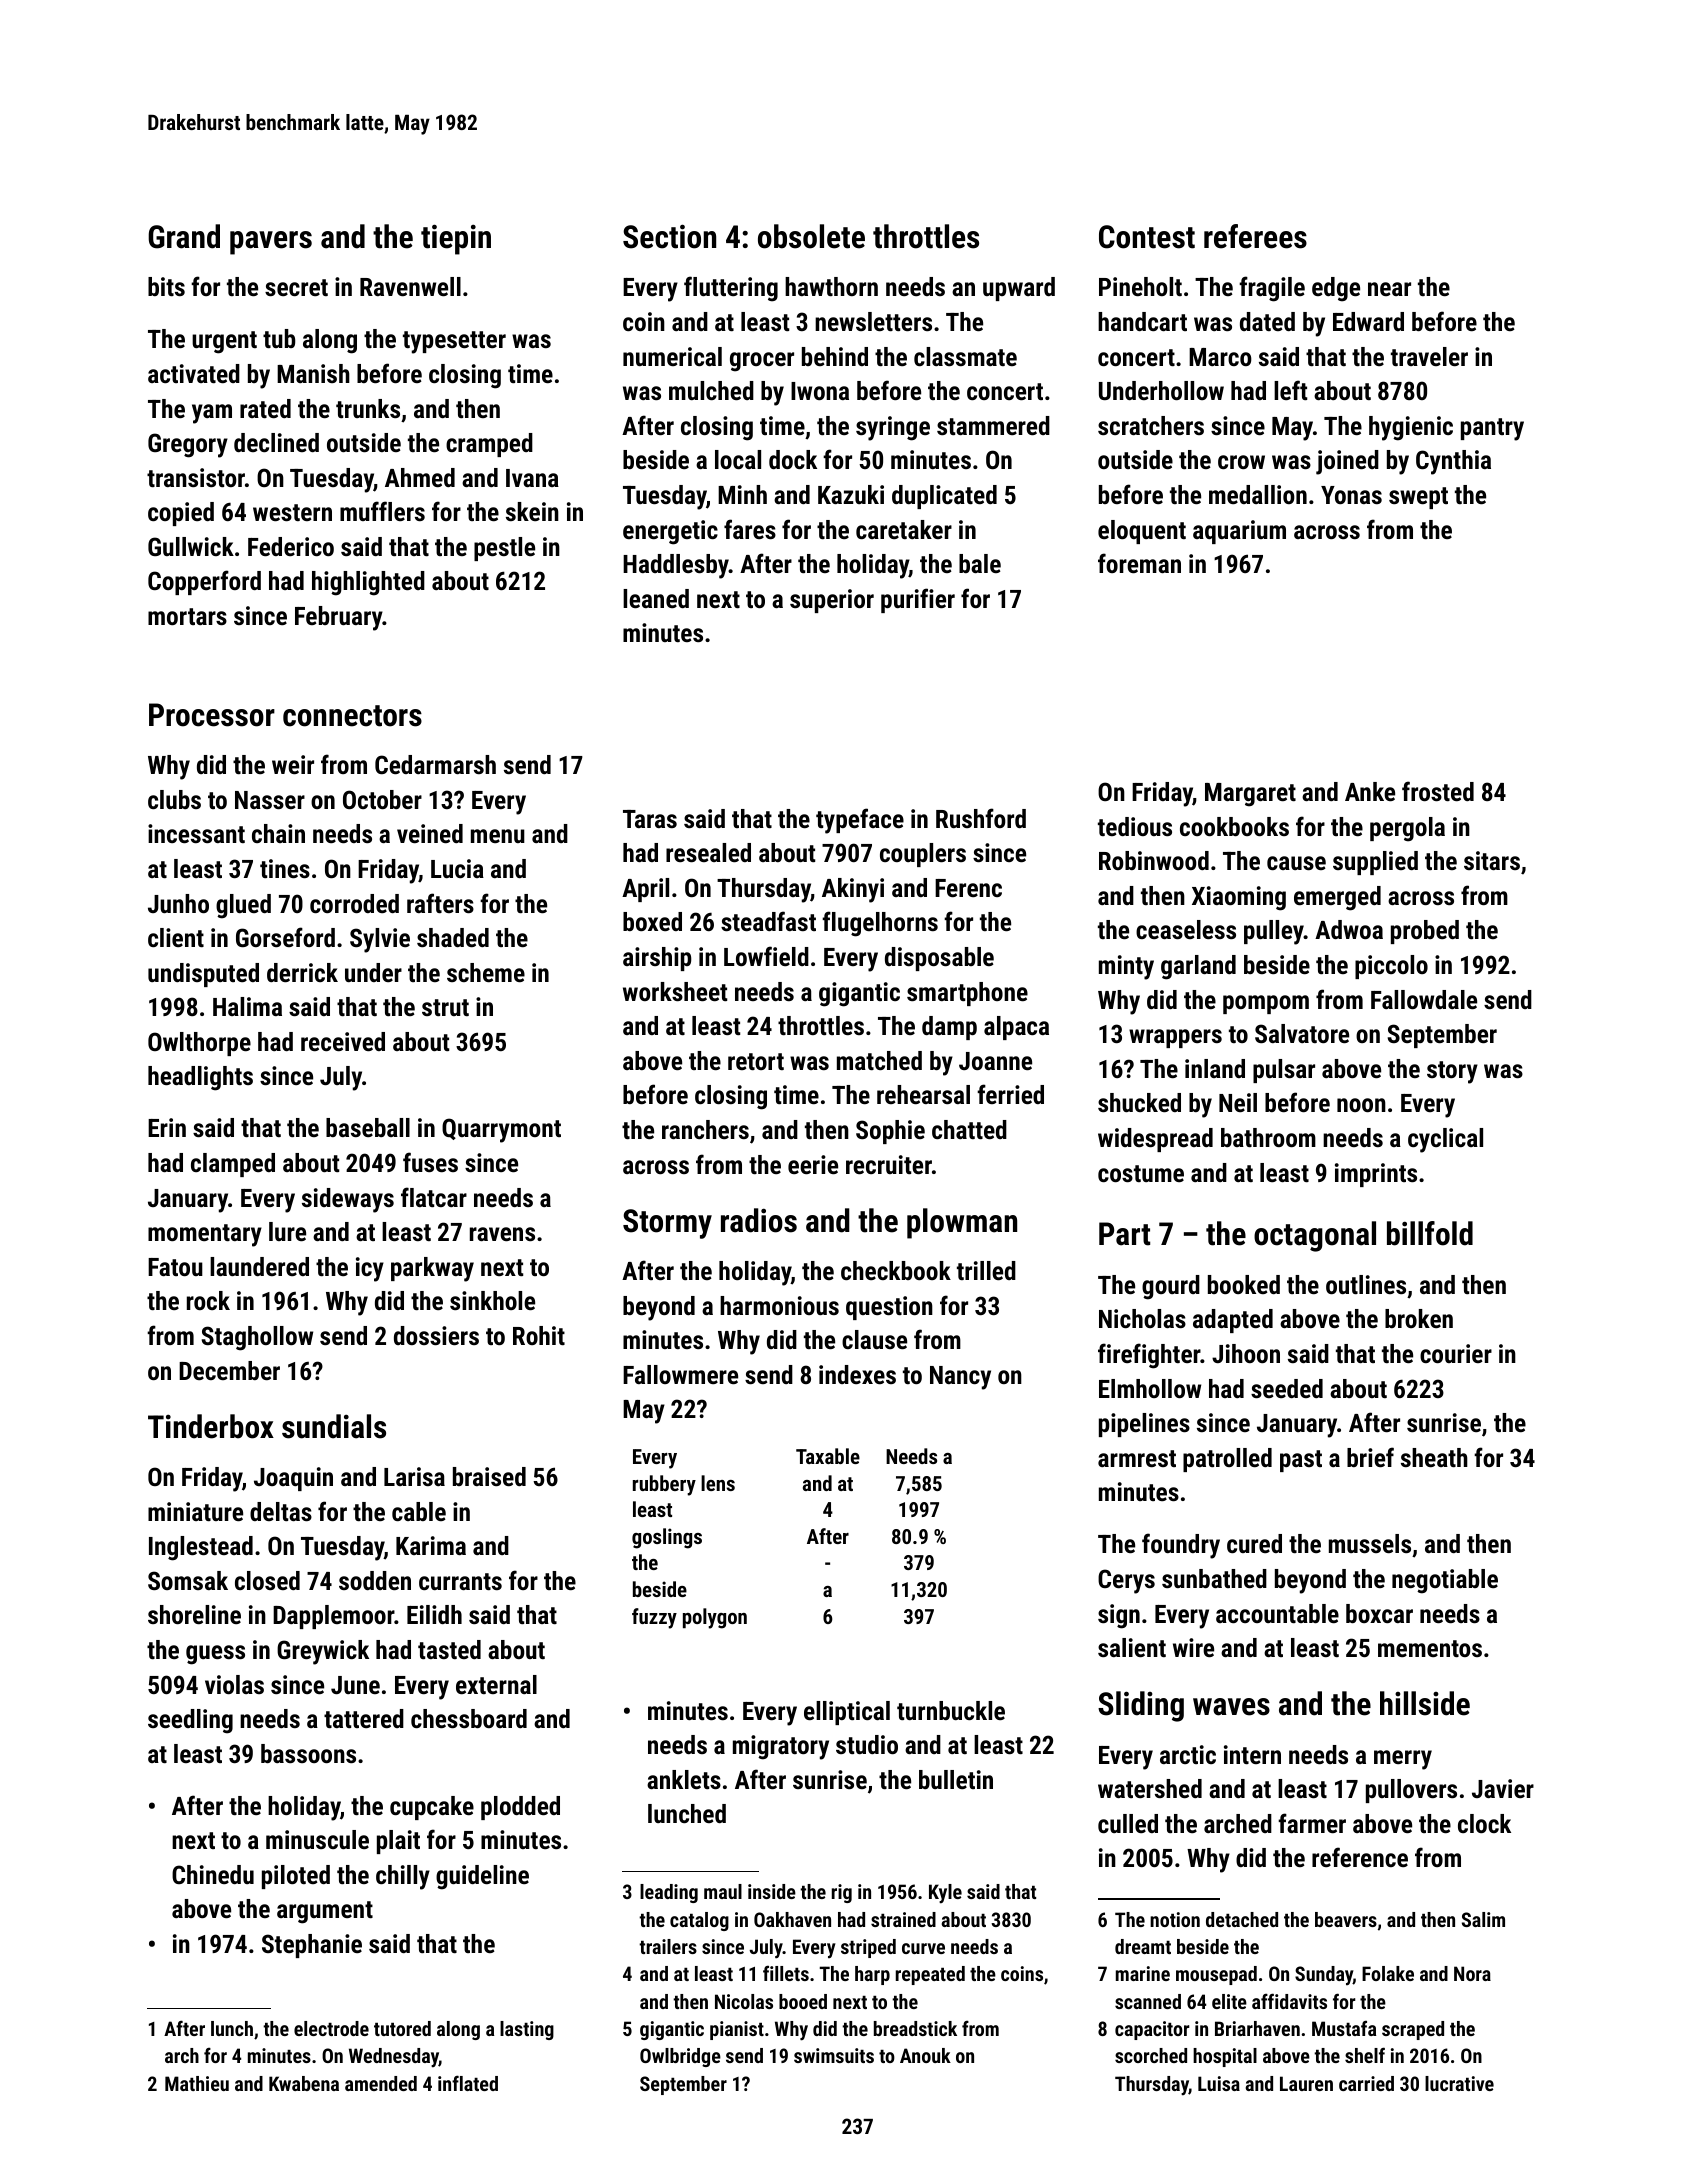  Describe the element at coordinates (1370, 791) in the screenshot. I see `Anke` at that location.
